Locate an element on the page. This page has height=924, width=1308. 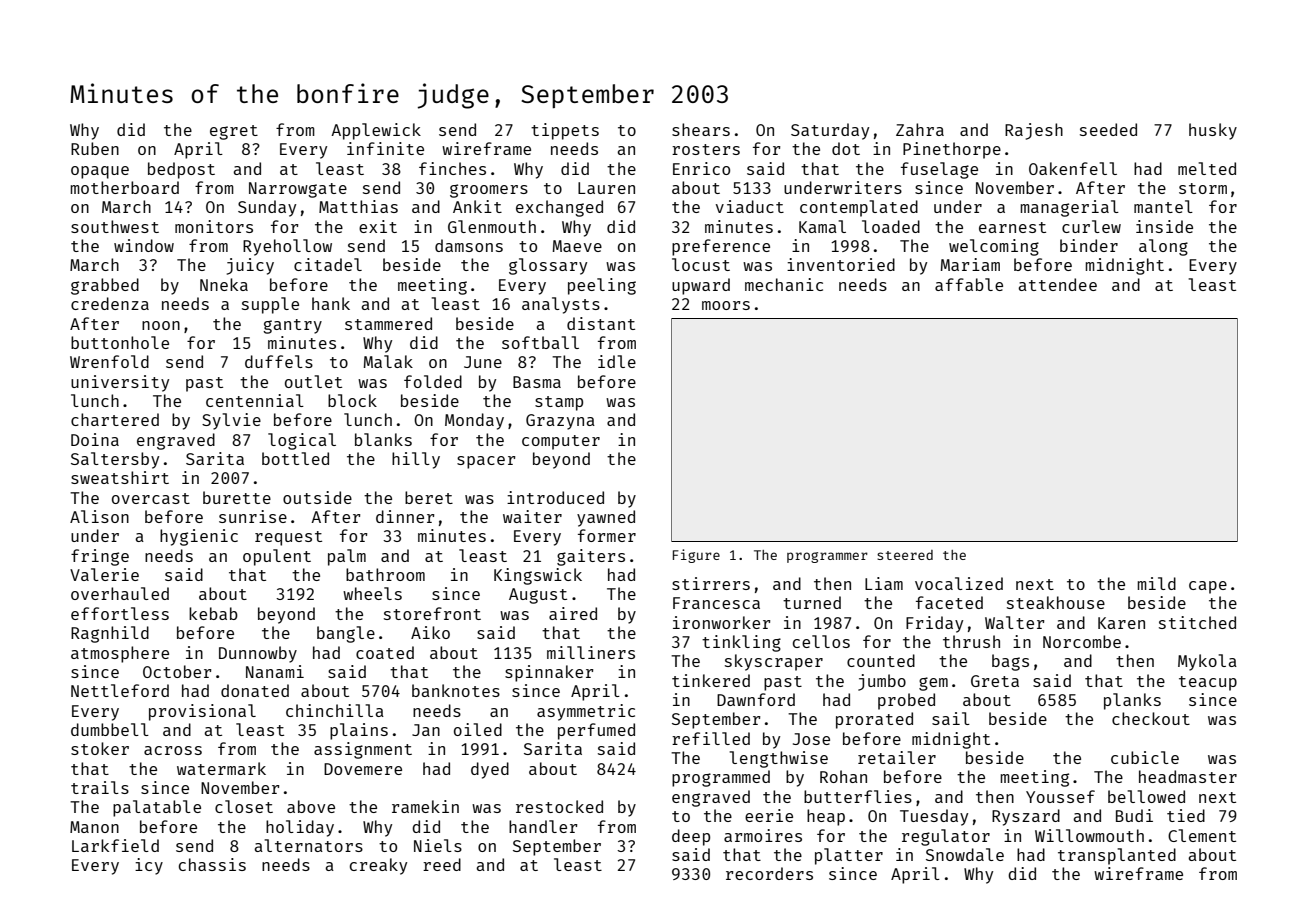
credenza is located at coordinates (110, 303).
